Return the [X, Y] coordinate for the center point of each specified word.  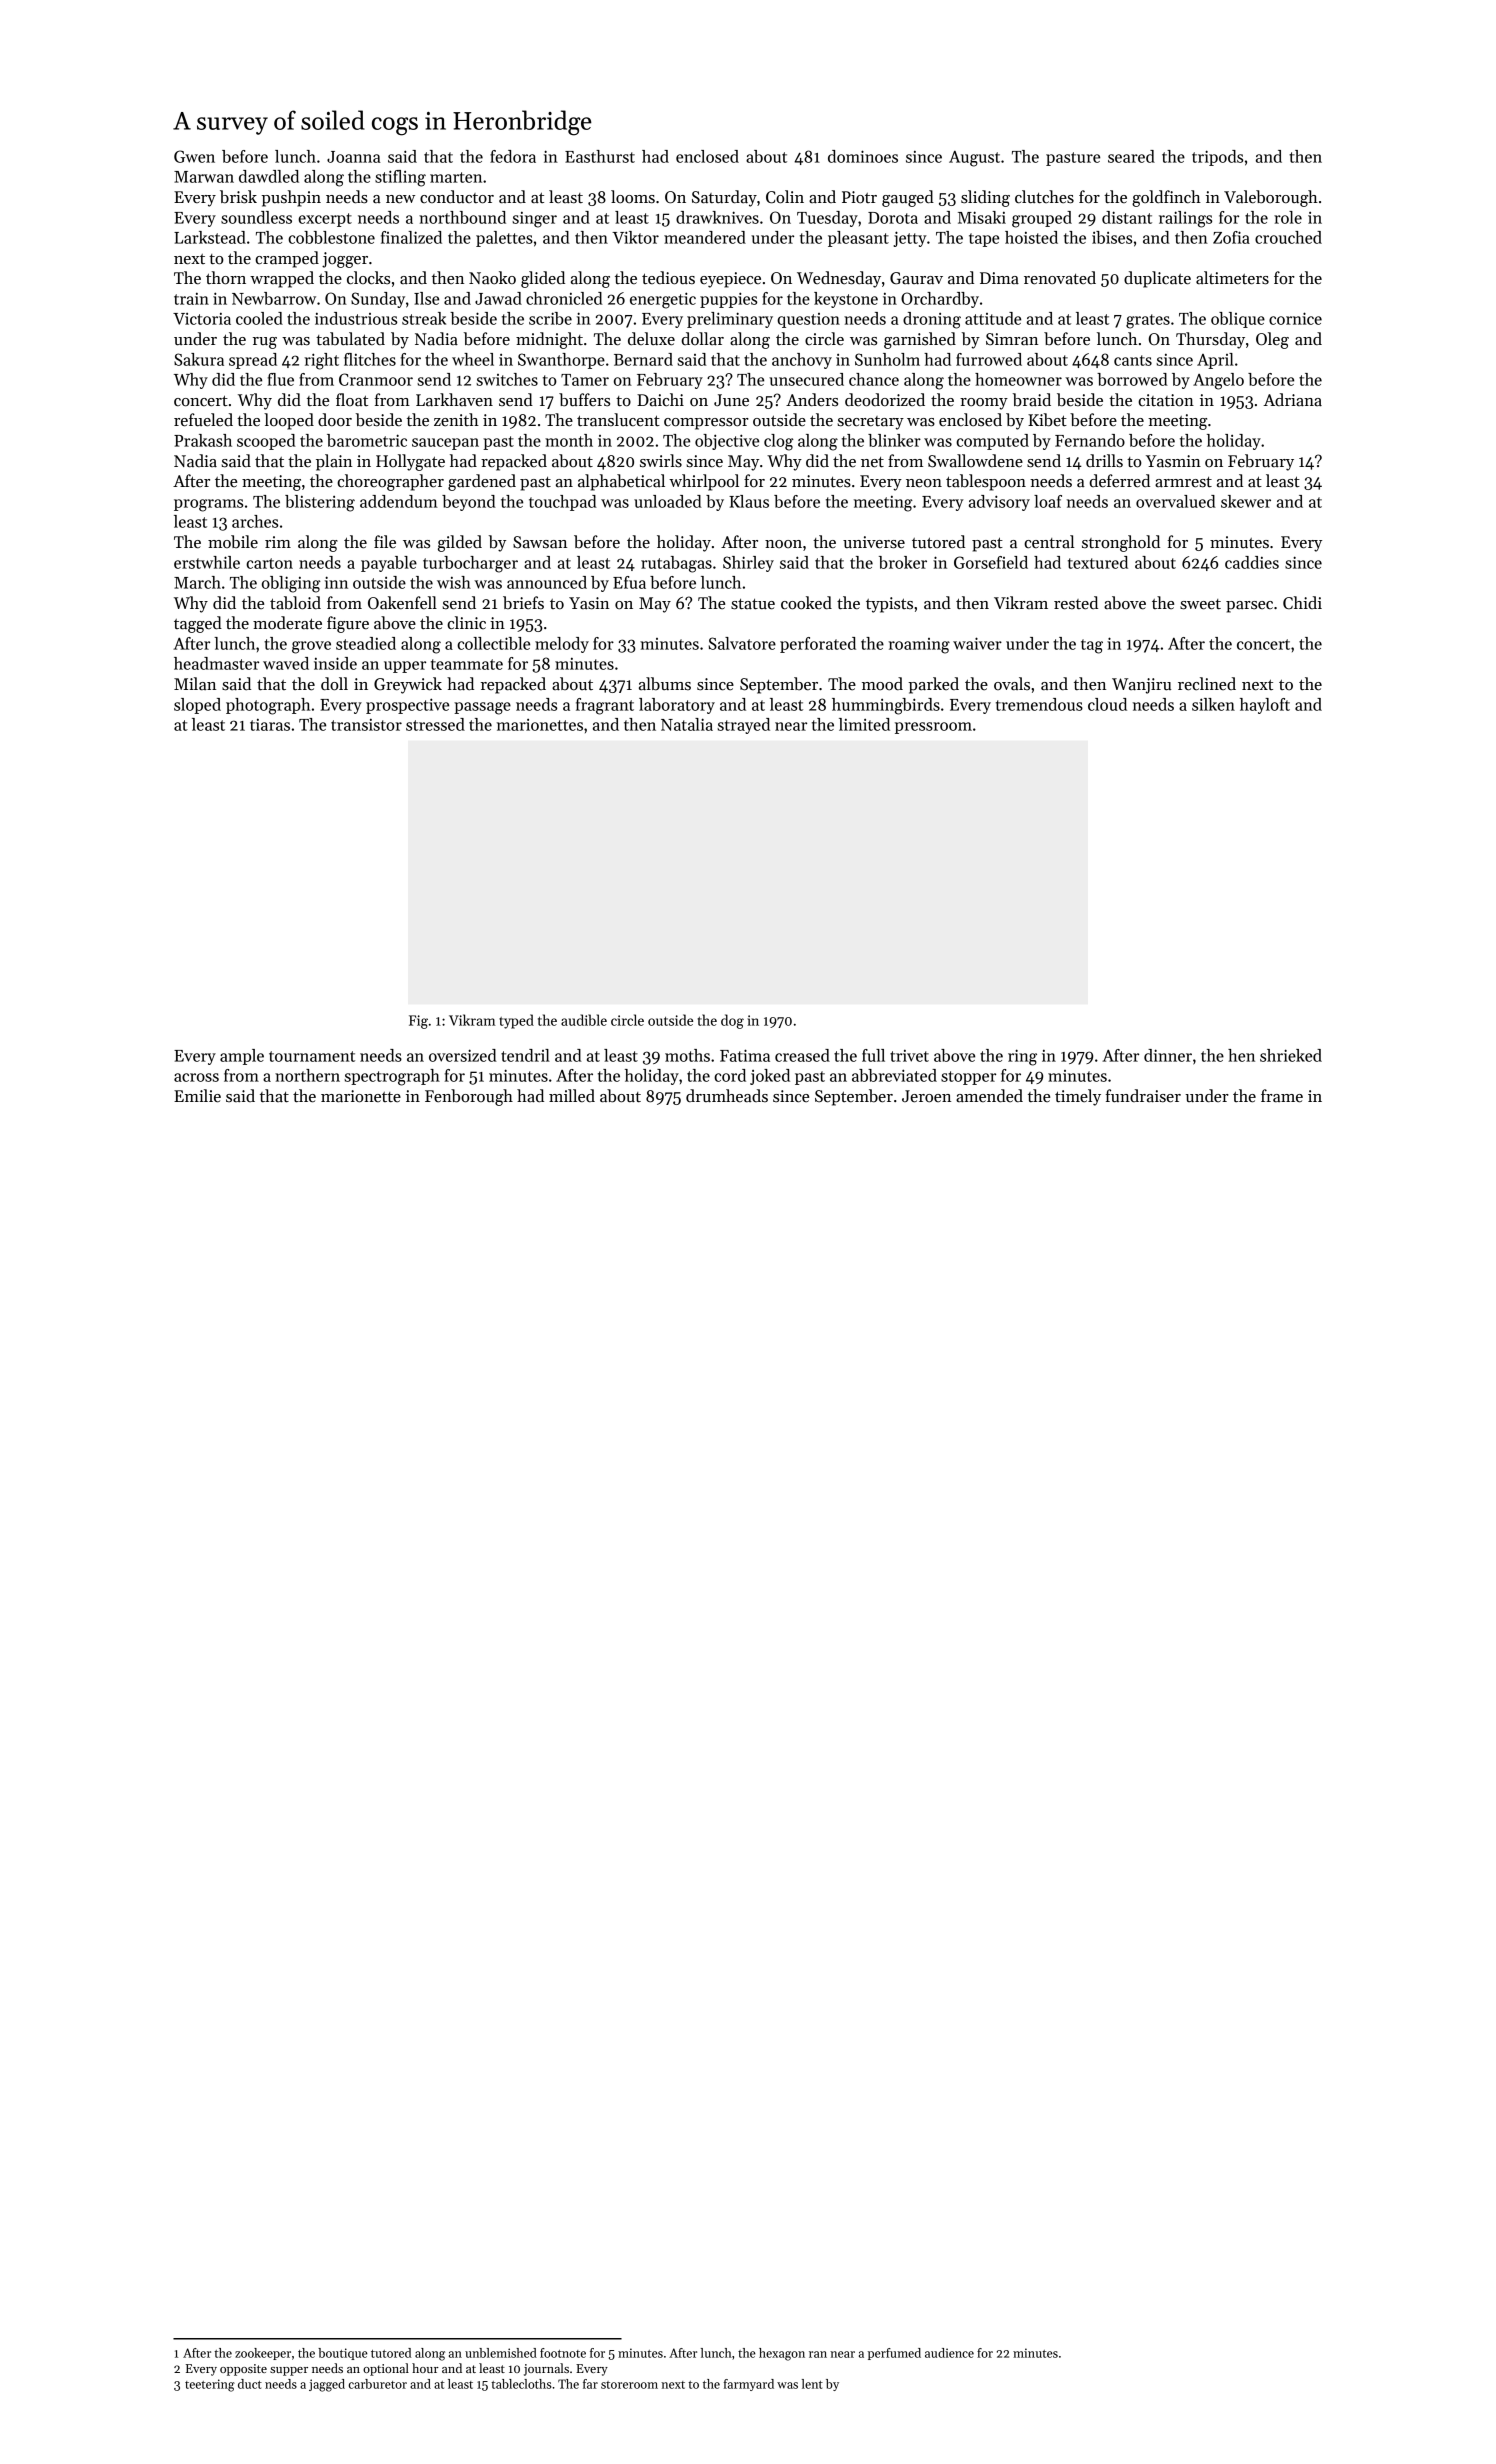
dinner [1168, 1055]
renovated [1060, 278]
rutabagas [676, 564]
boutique [343, 2354]
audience [949, 2353]
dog [732, 1021]
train [191, 299]
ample [242, 1057]
